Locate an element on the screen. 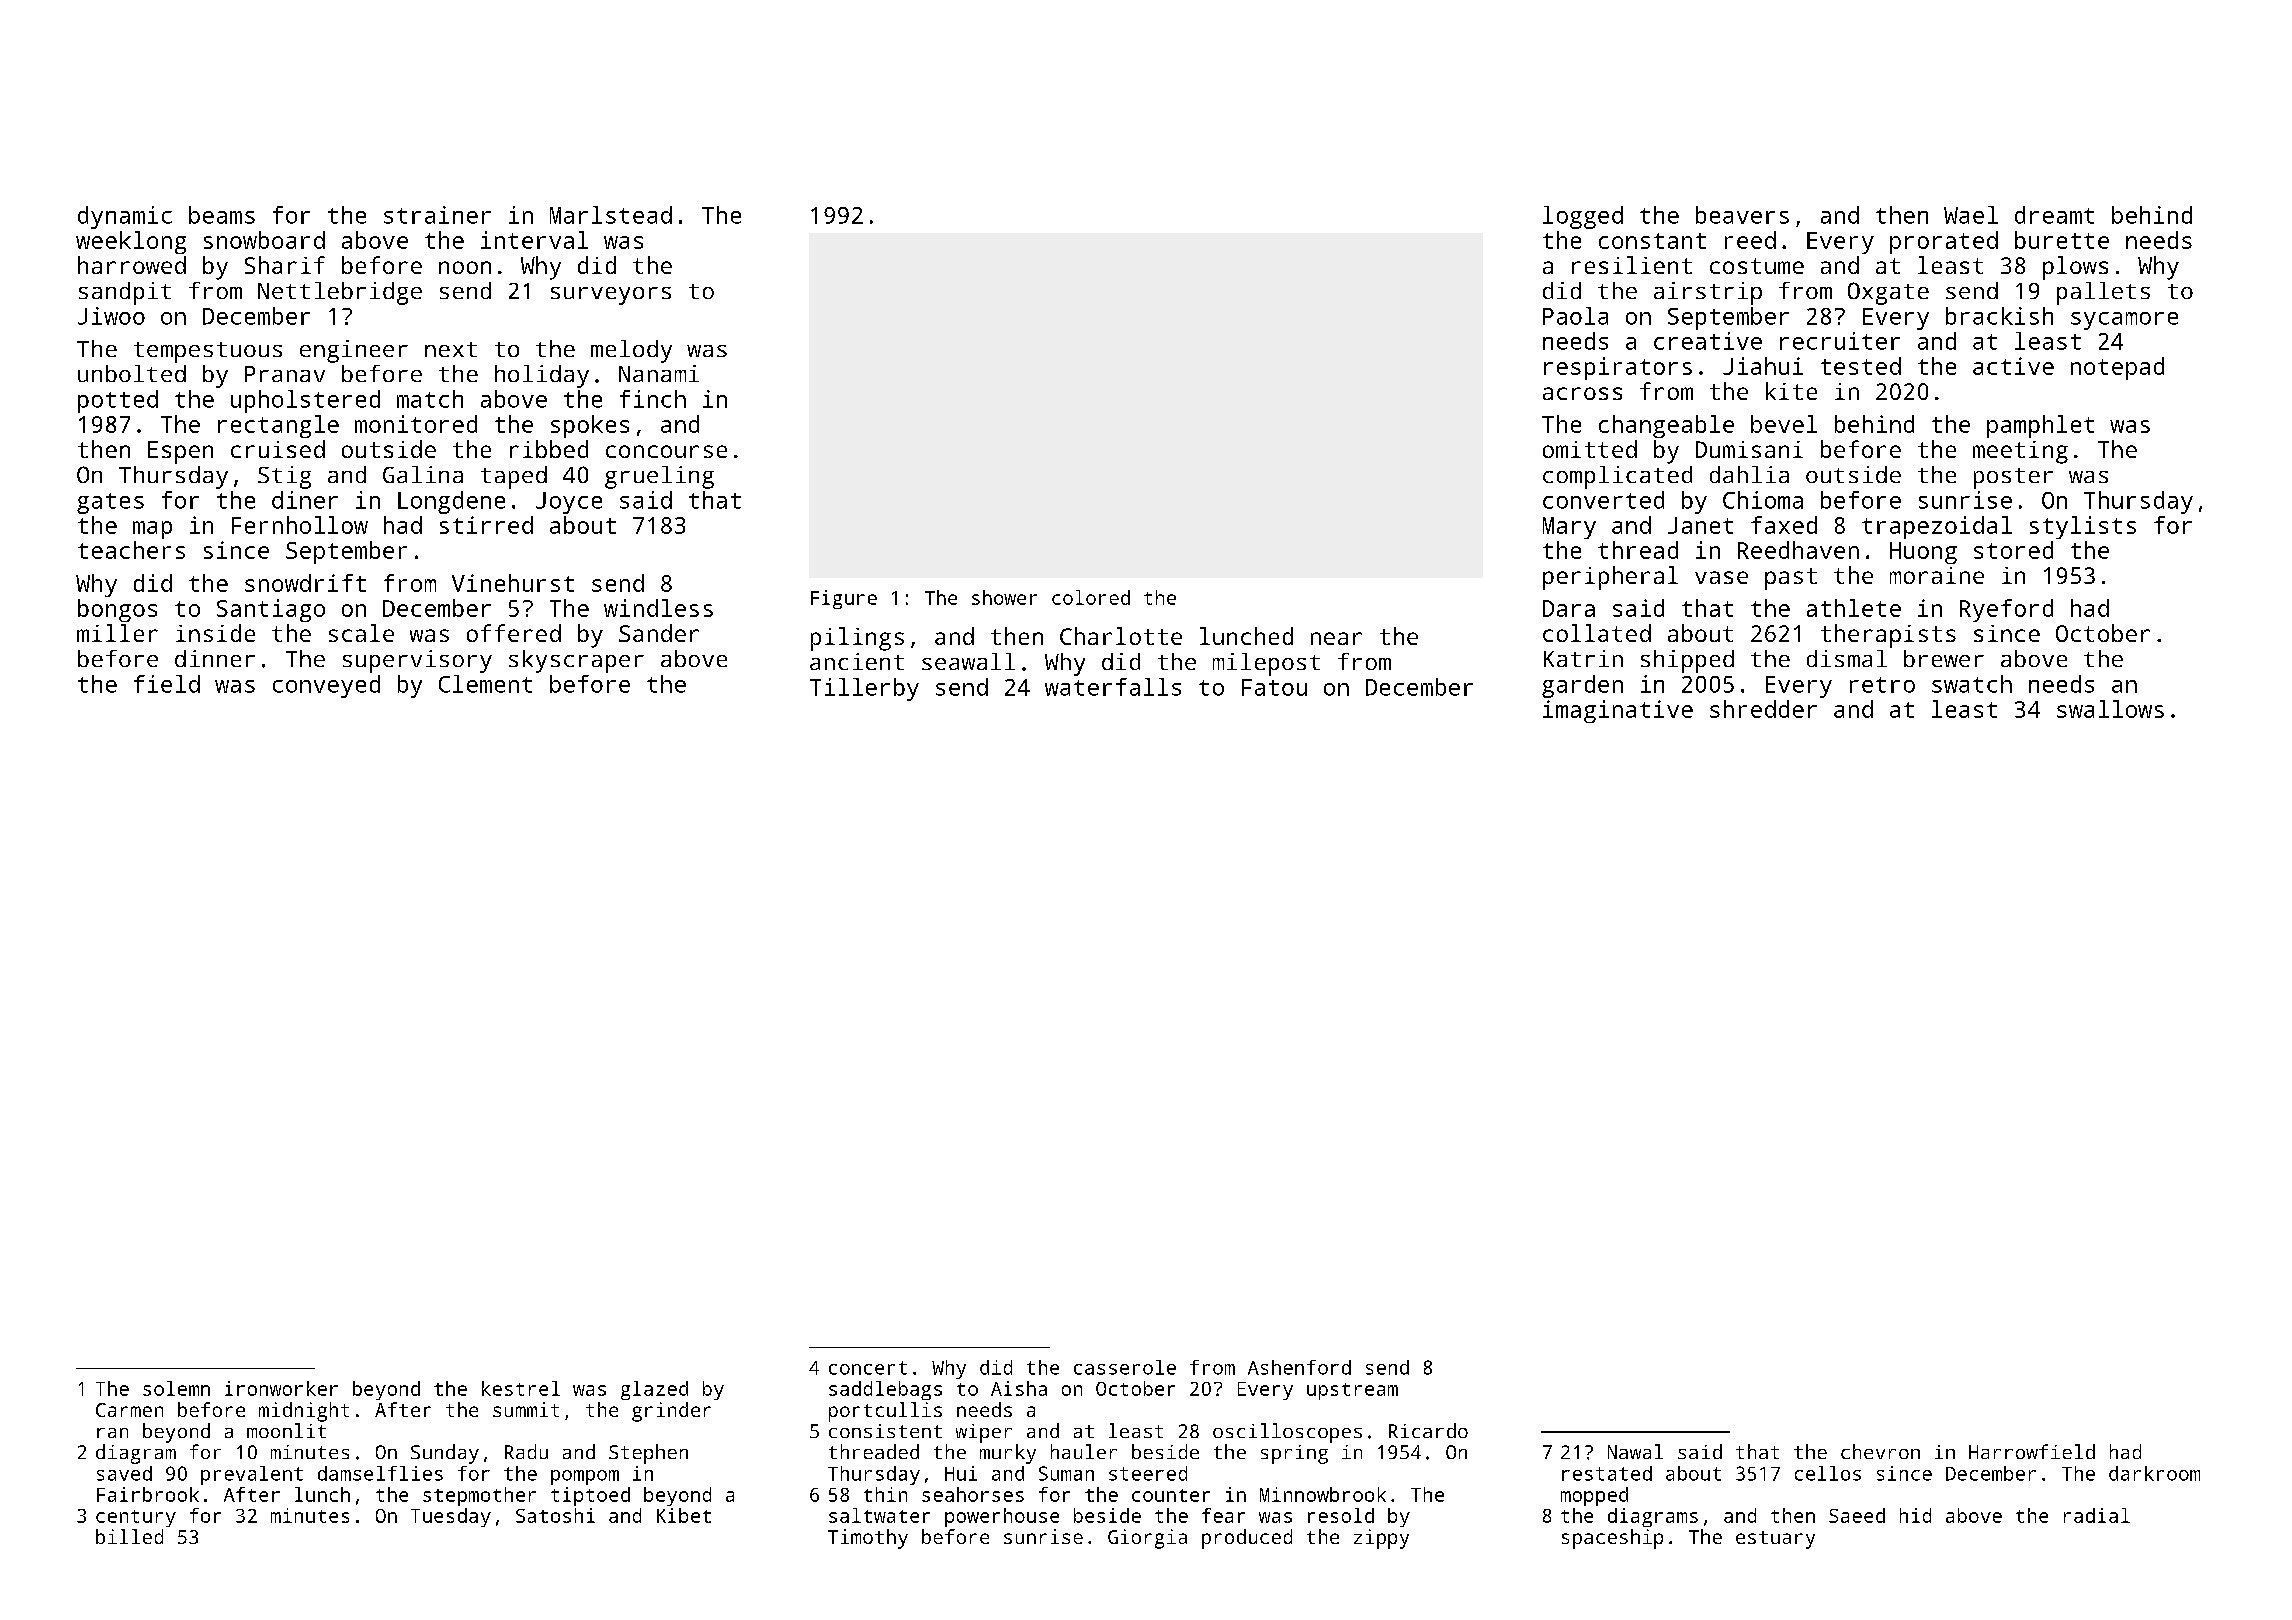  zippy is located at coordinates (1381, 1539).
